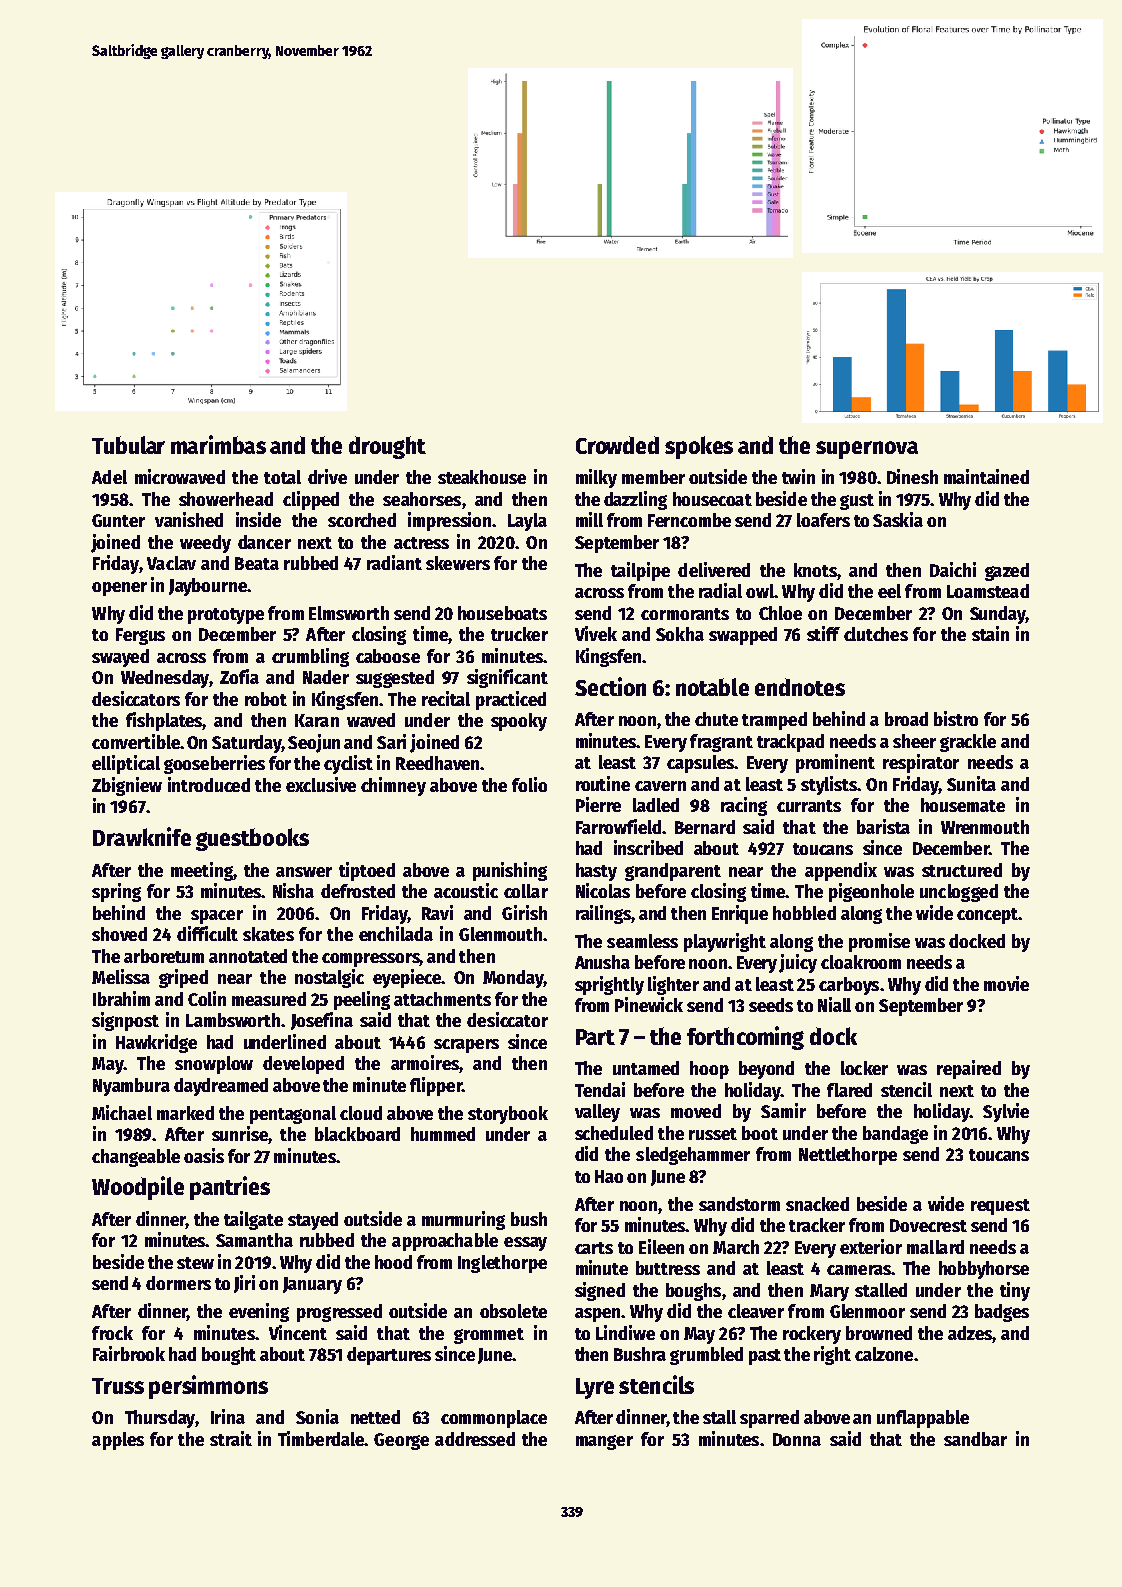 The width and height of the image is (1122, 1587). I want to click on apples, so click(118, 1441).
